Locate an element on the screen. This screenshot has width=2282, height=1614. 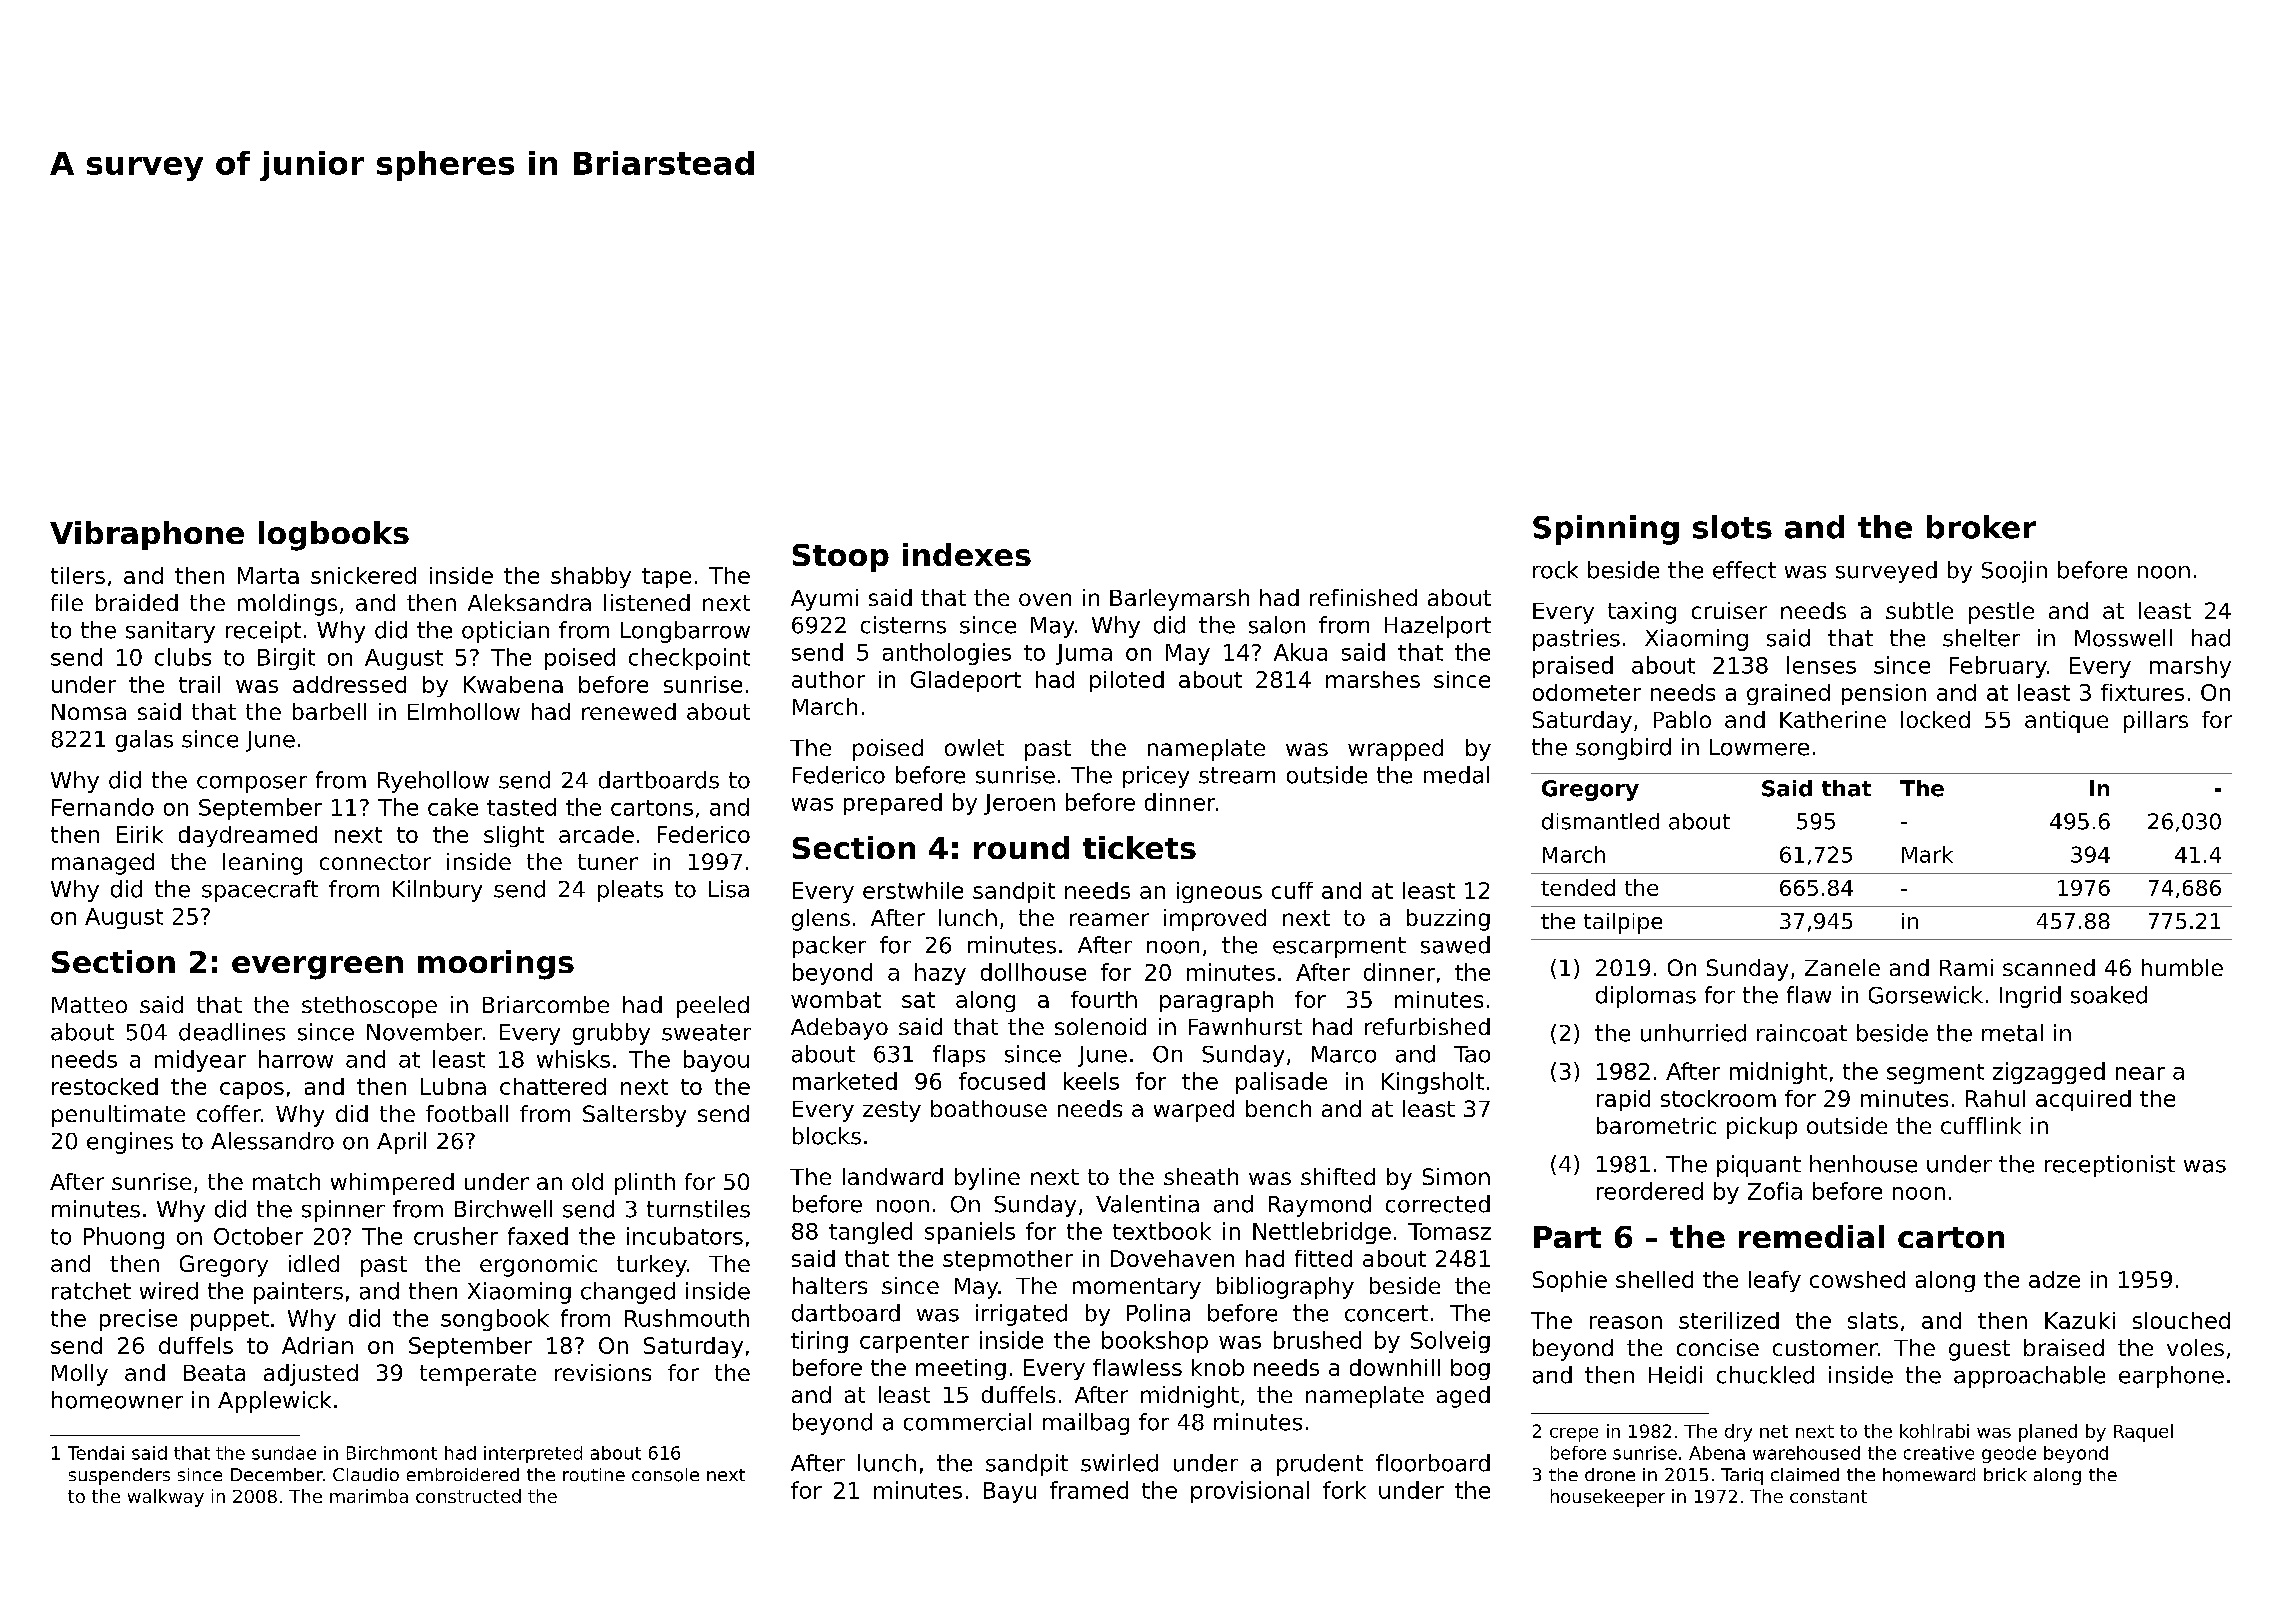
broker is located at coordinates (1981, 527).
